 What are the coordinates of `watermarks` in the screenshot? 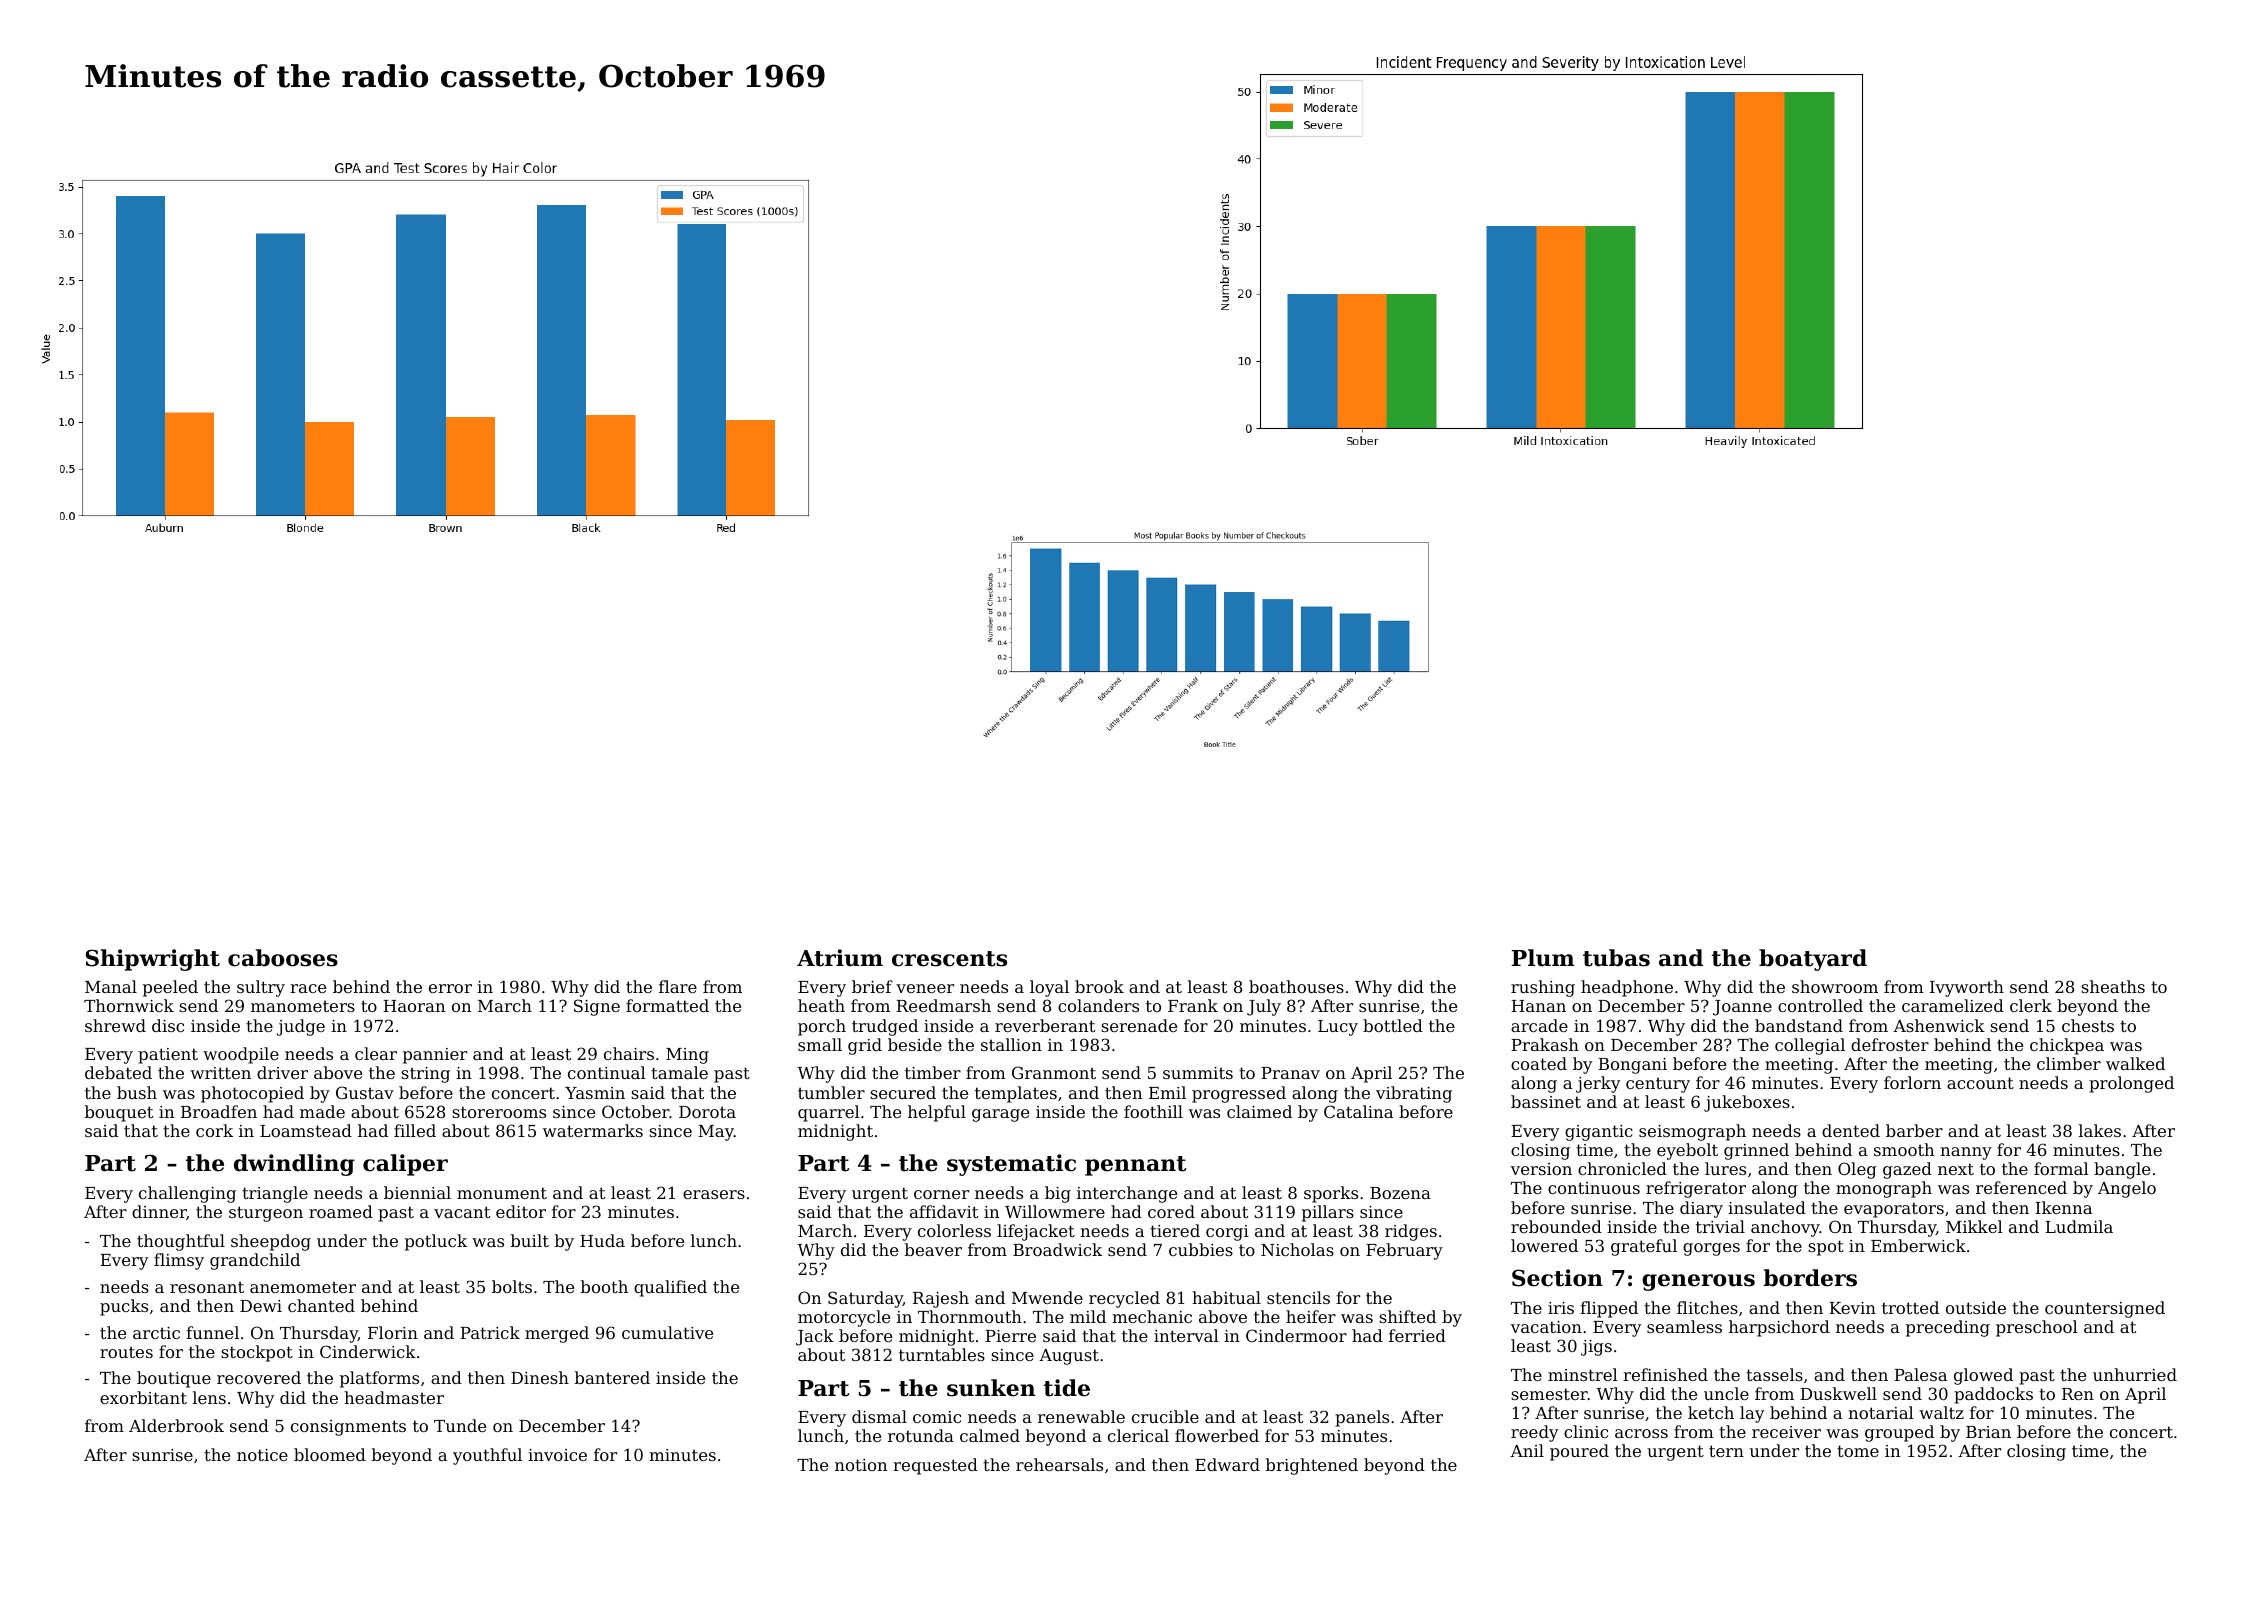 It's located at (593, 1130).
